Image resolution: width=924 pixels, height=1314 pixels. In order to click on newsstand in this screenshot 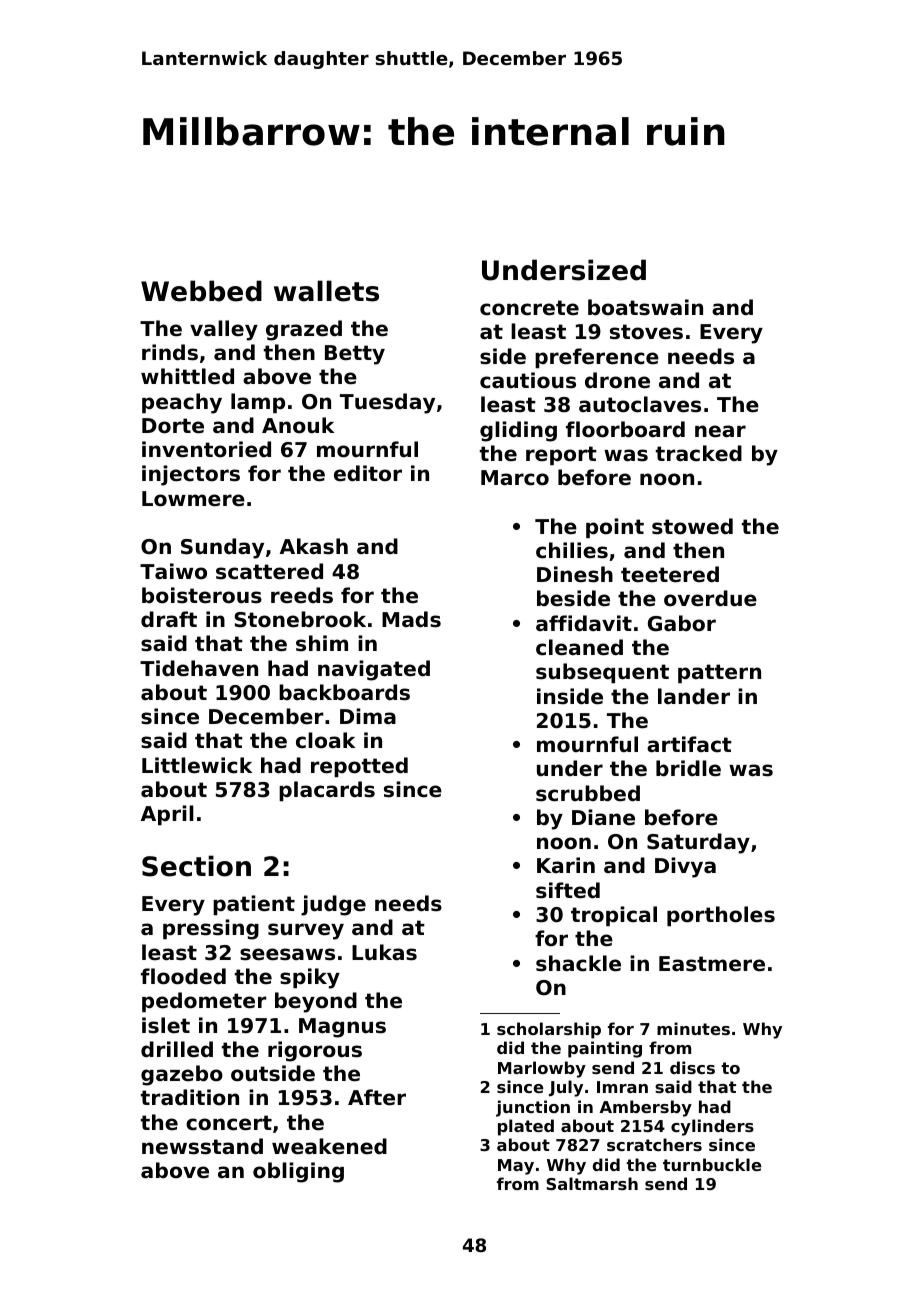, I will do `click(202, 1146)`.
